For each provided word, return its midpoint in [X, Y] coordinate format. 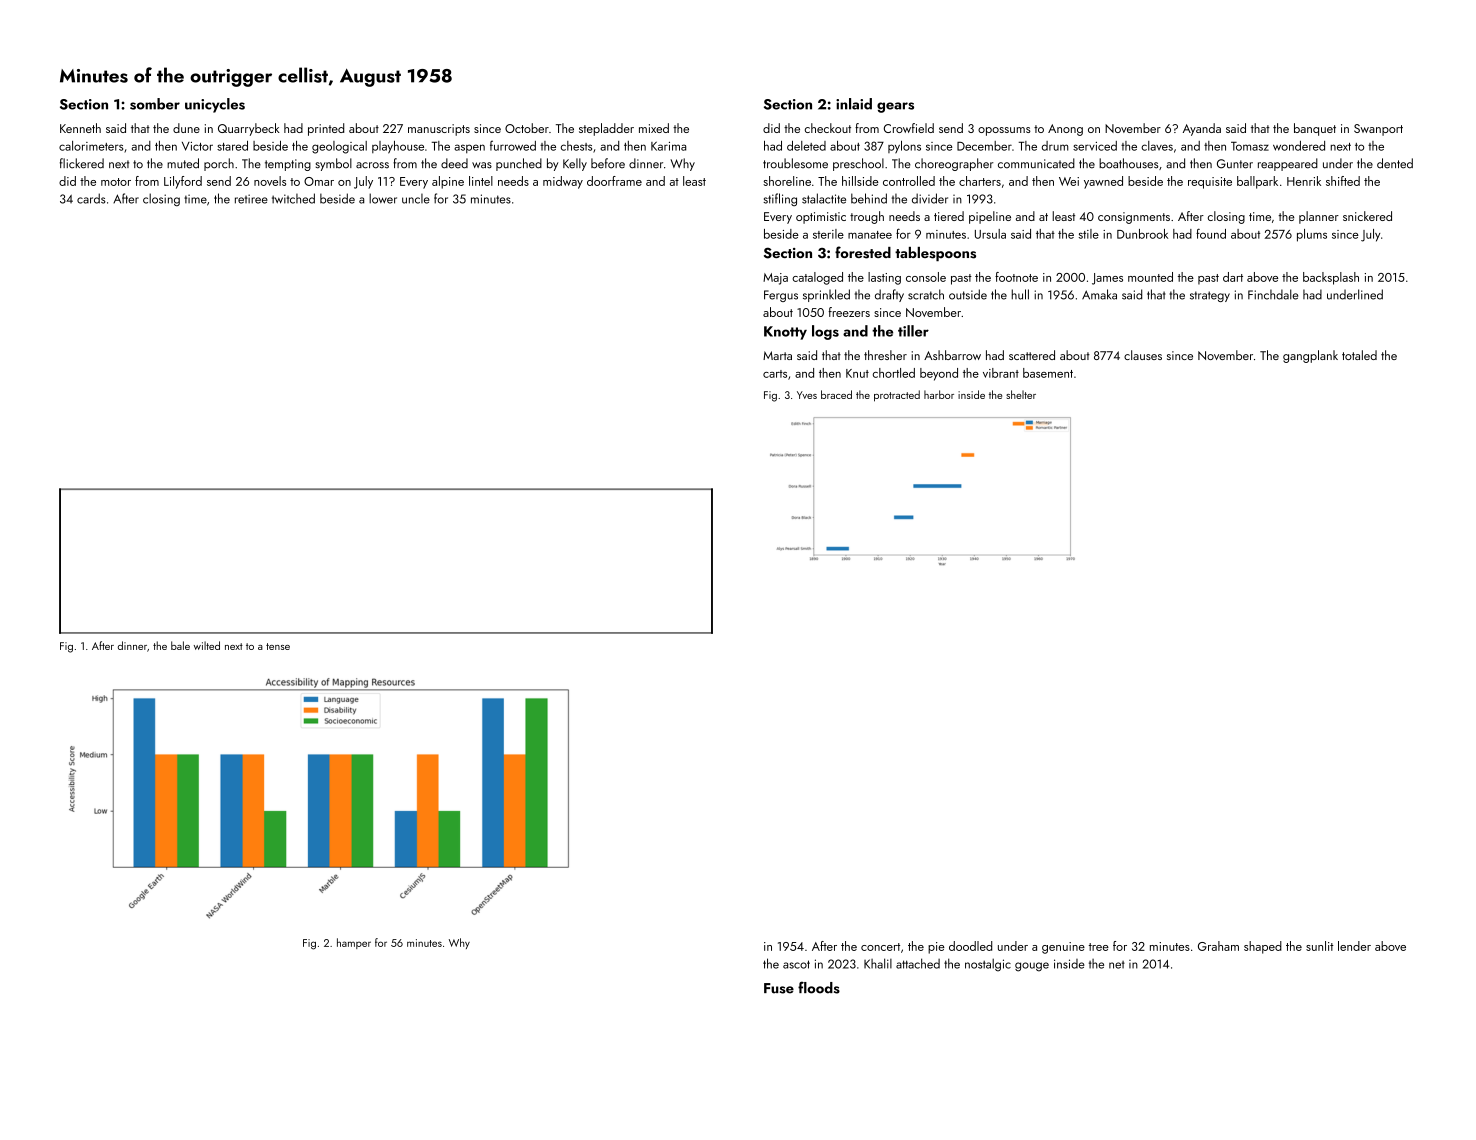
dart [1233, 277]
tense [278, 646]
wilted [207, 645]
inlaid [854, 104]
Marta [777, 355]
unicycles [215, 105]
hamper [354, 943]
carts [775, 374]
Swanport [1378, 130]
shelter [1021, 394]
